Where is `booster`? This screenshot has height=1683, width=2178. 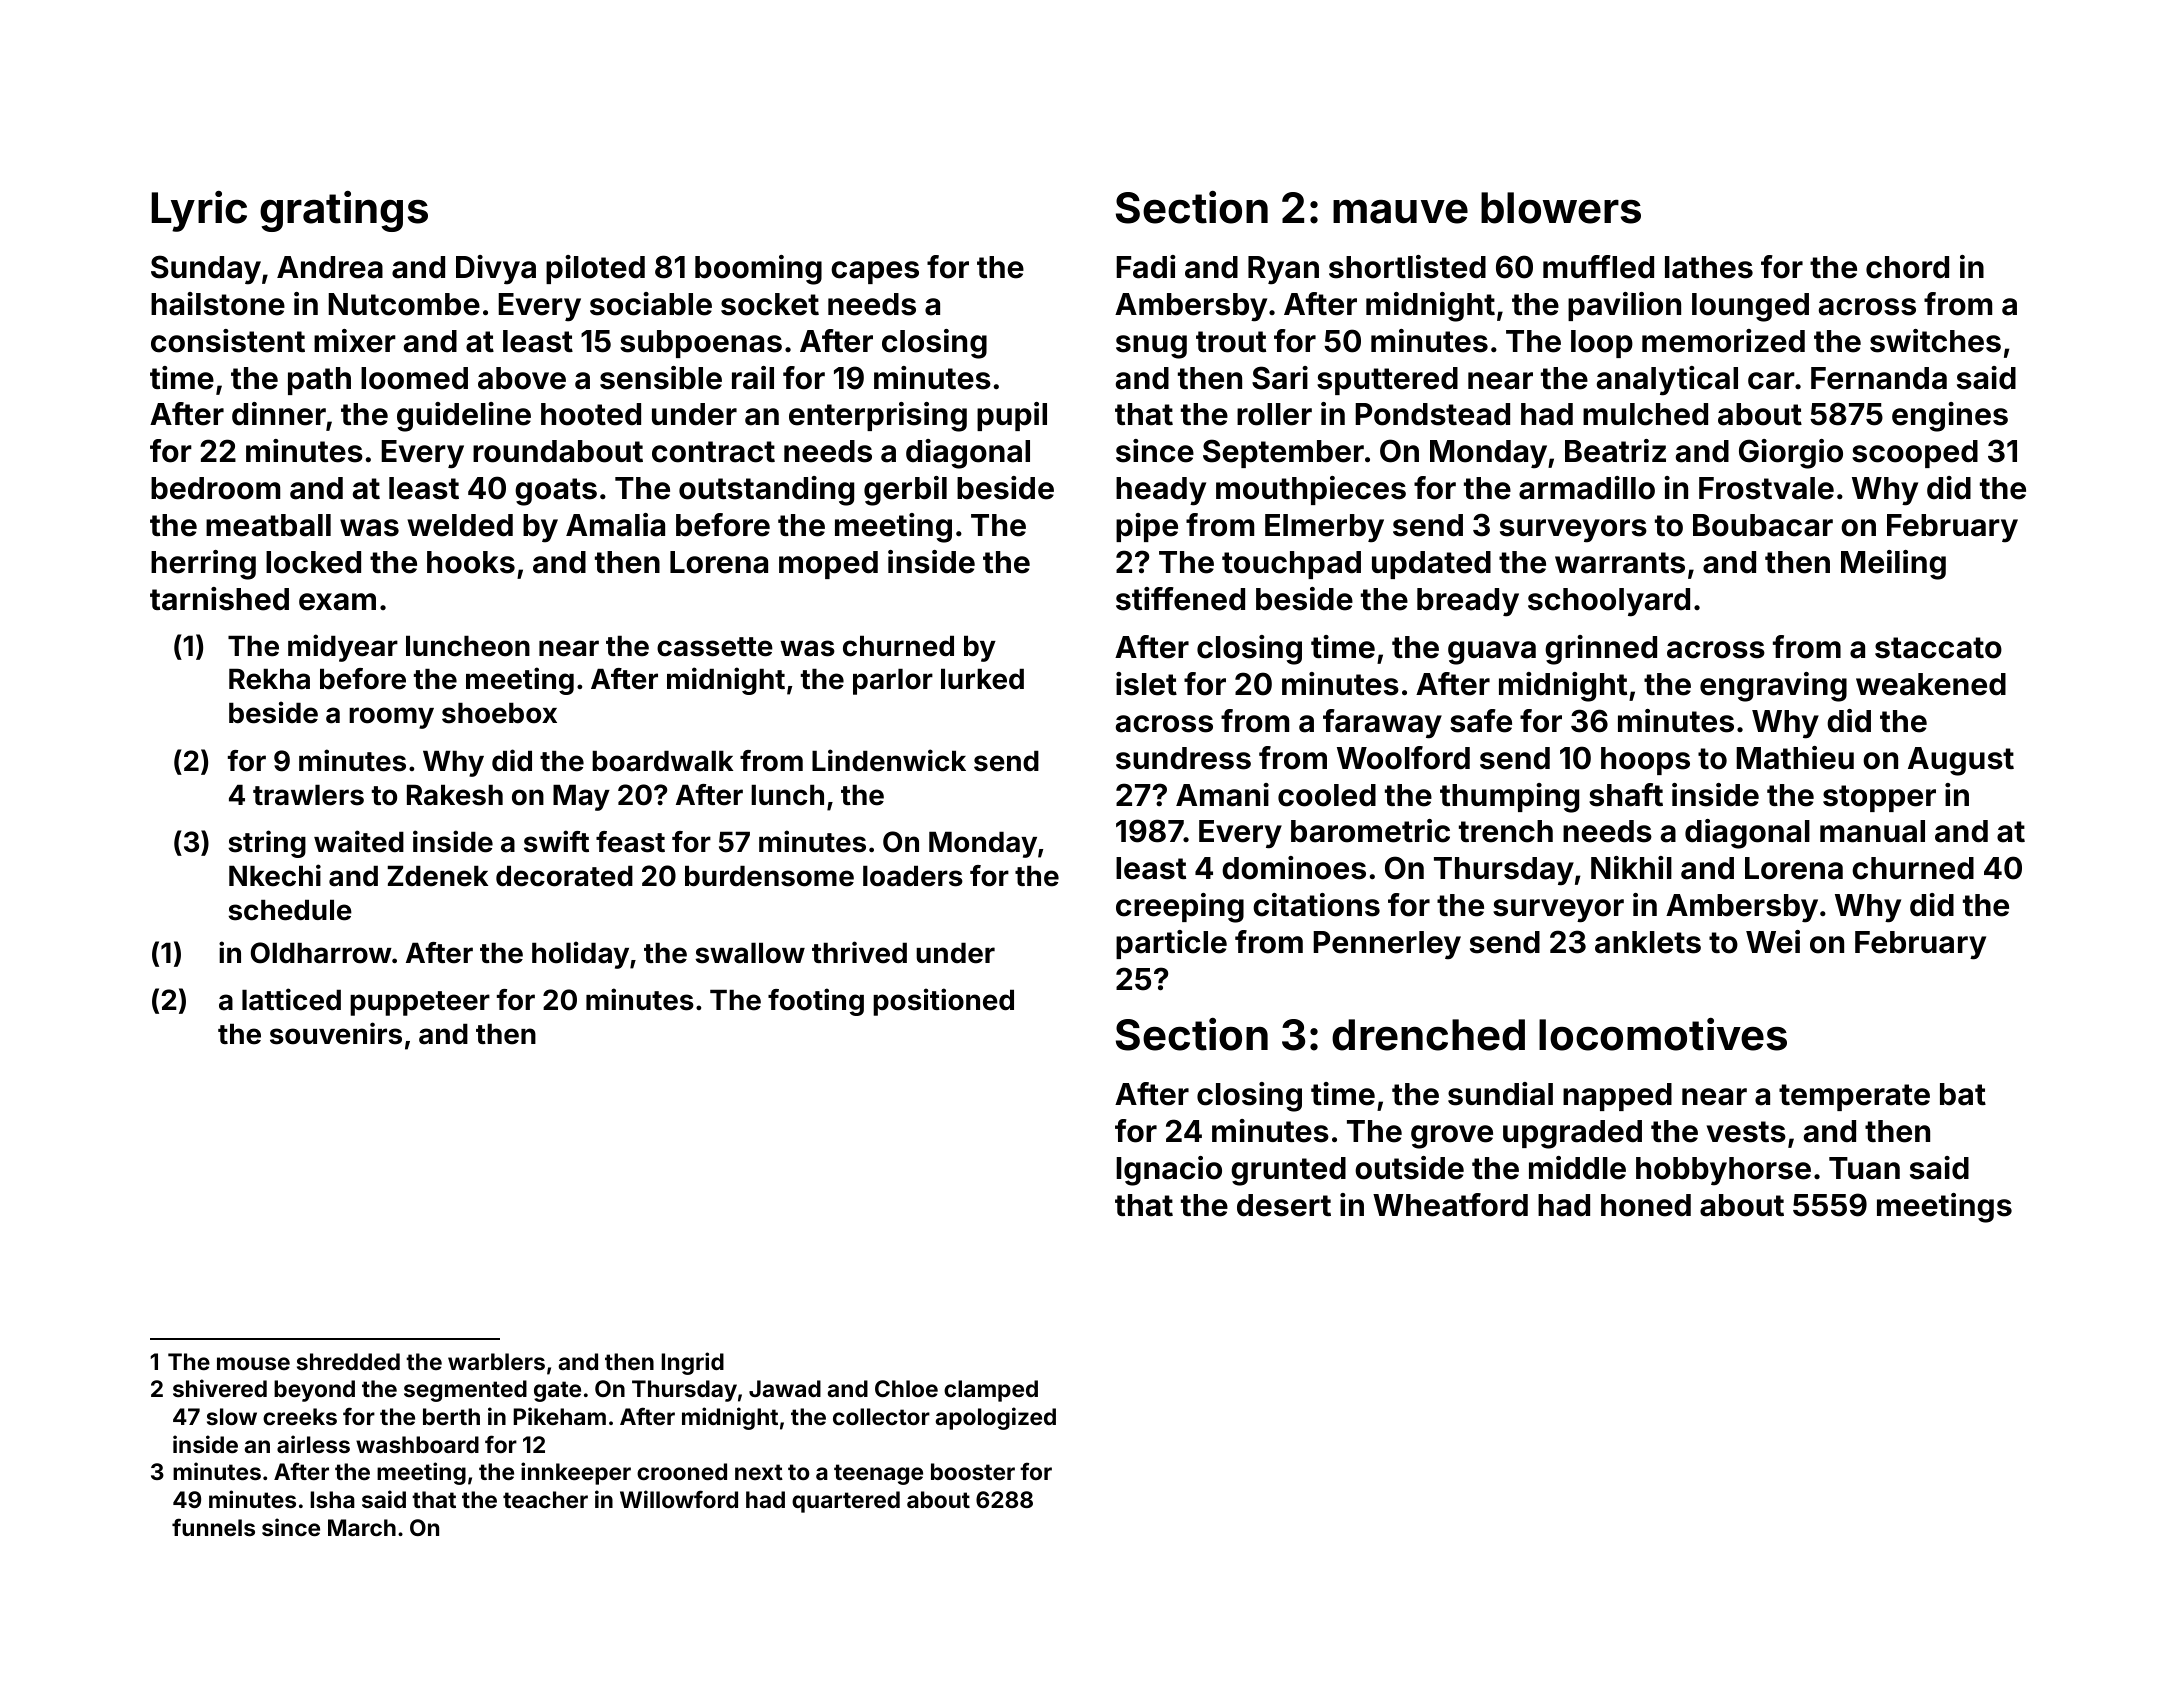 booster is located at coordinates (973, 1471).
